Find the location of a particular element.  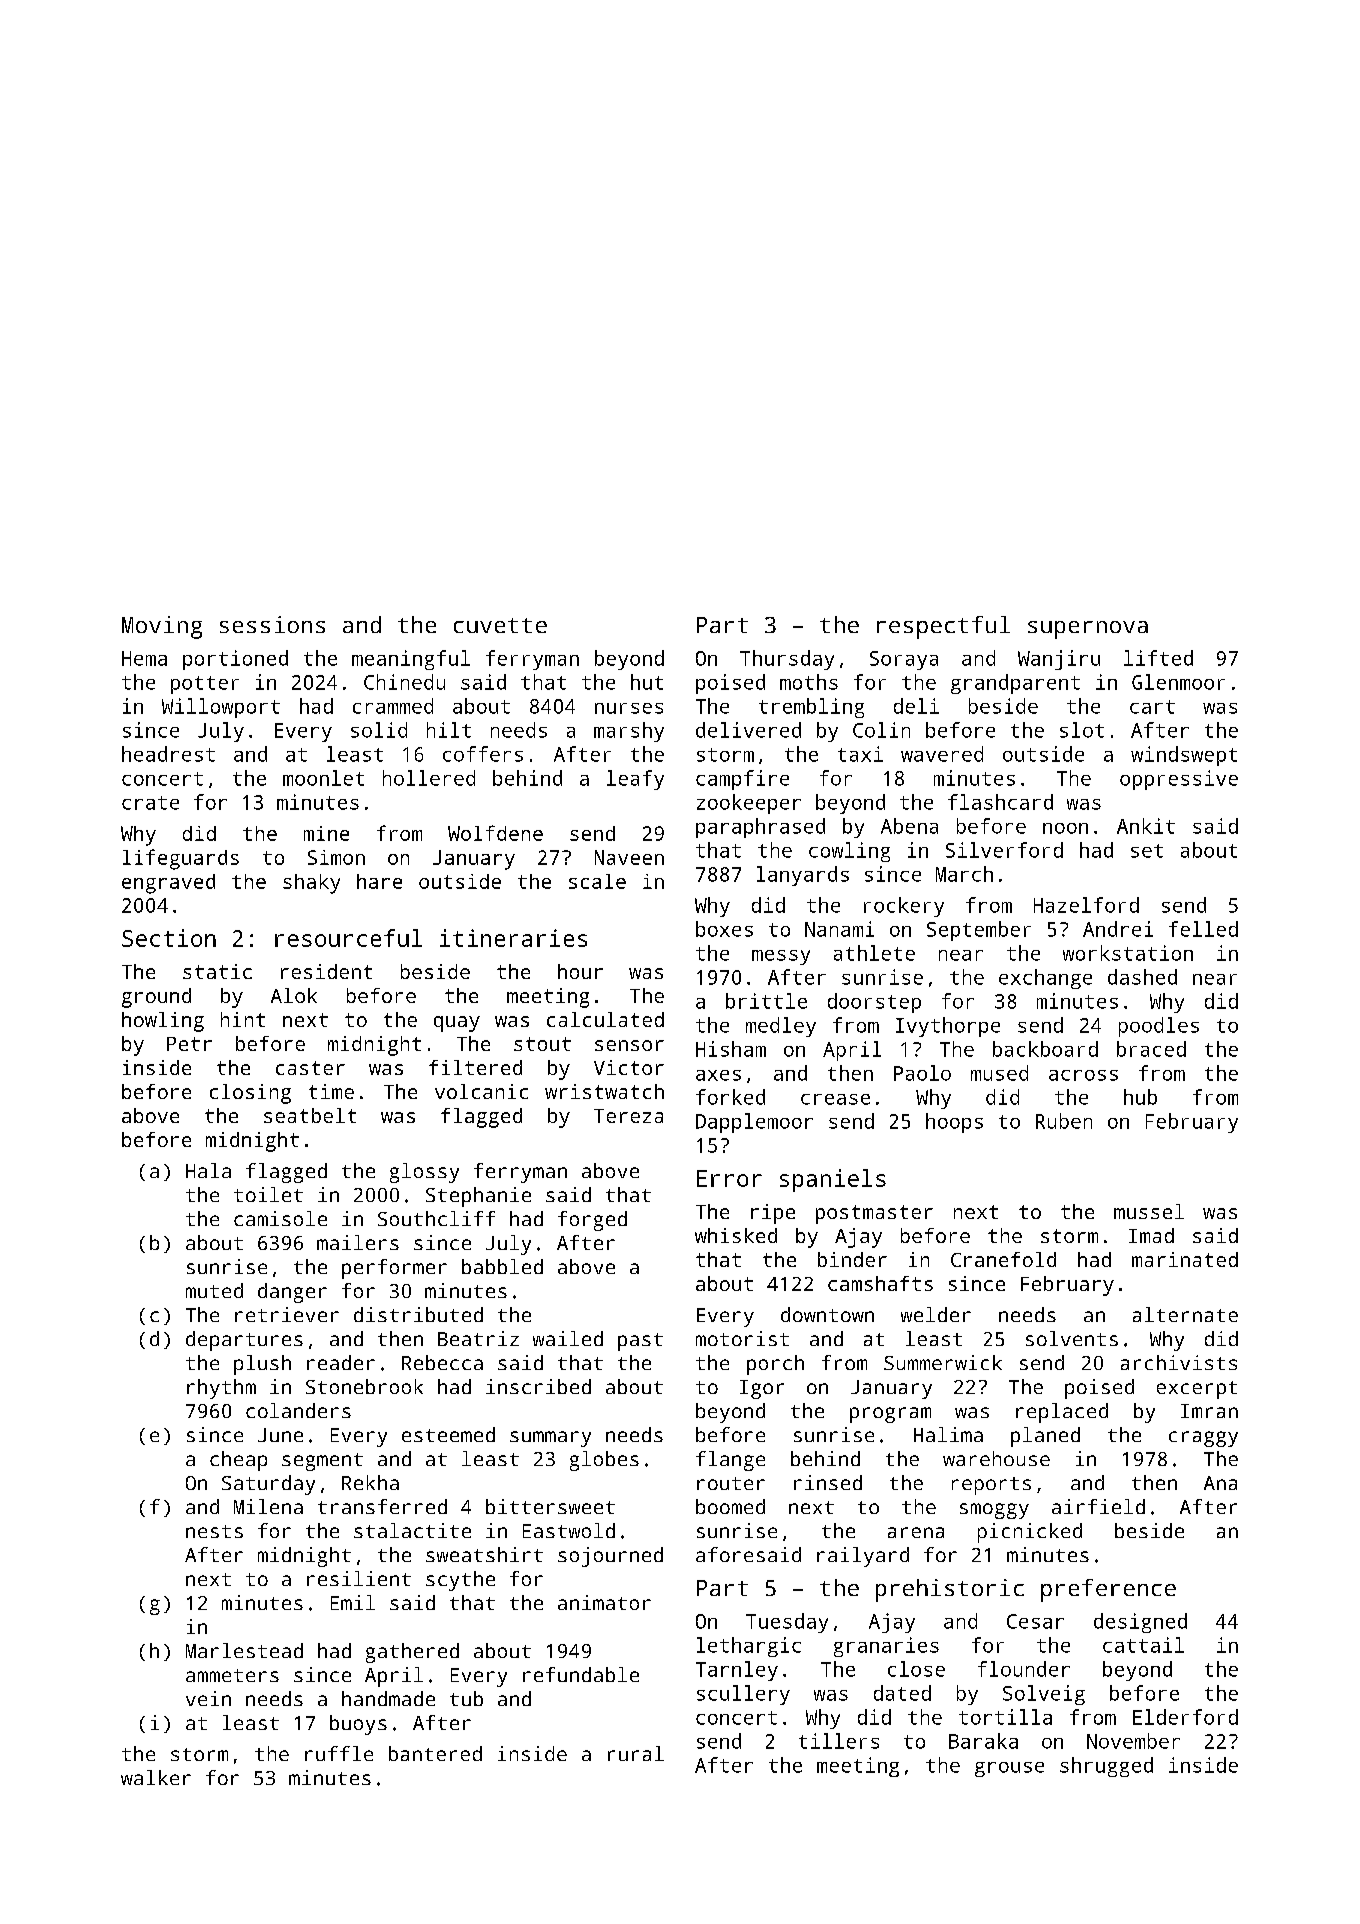

craggy is located at coordinates (1203, 1439).
